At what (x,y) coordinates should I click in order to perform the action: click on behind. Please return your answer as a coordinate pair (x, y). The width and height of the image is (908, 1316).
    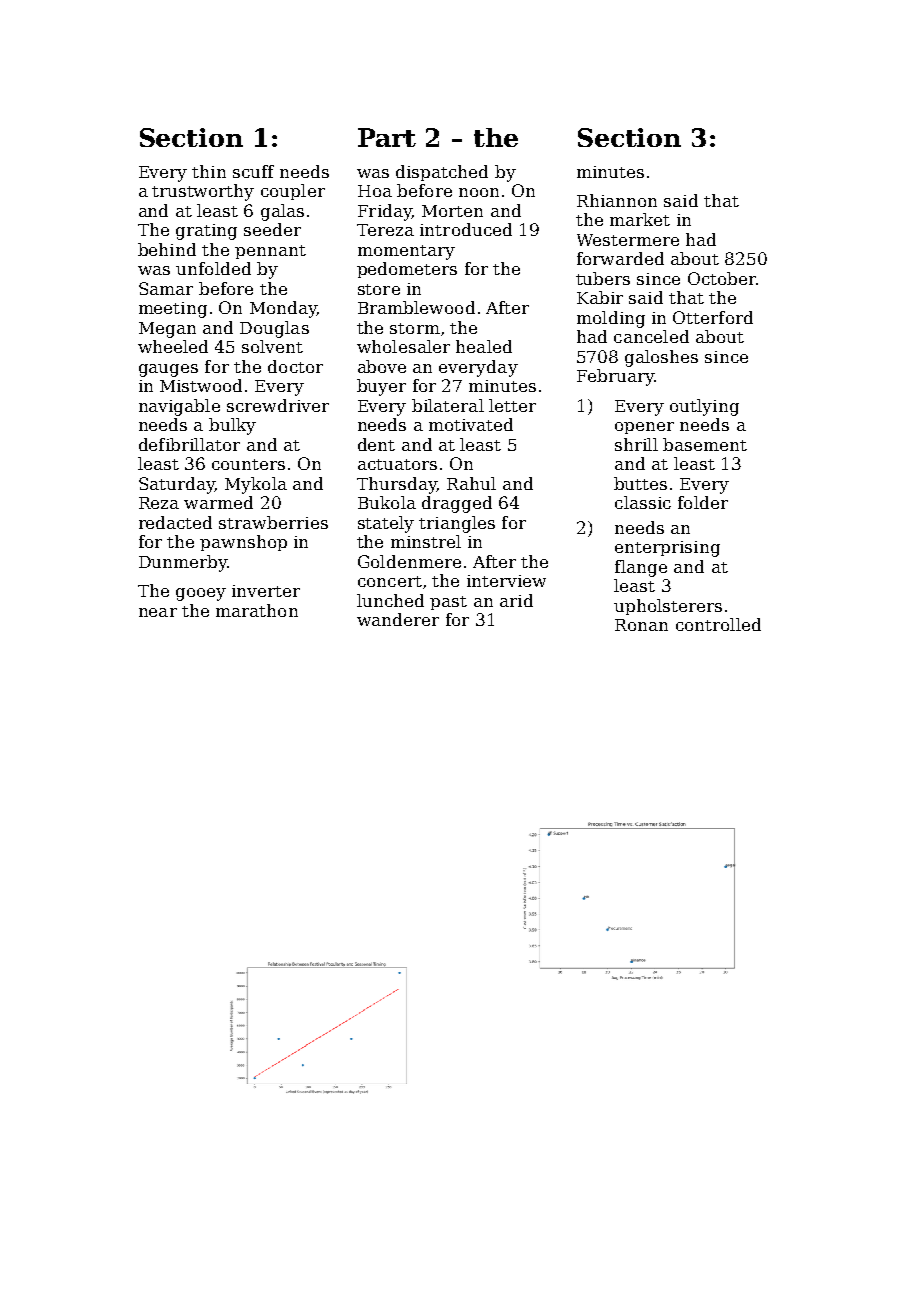
    Looking at the image, I should click on (167, 249).
